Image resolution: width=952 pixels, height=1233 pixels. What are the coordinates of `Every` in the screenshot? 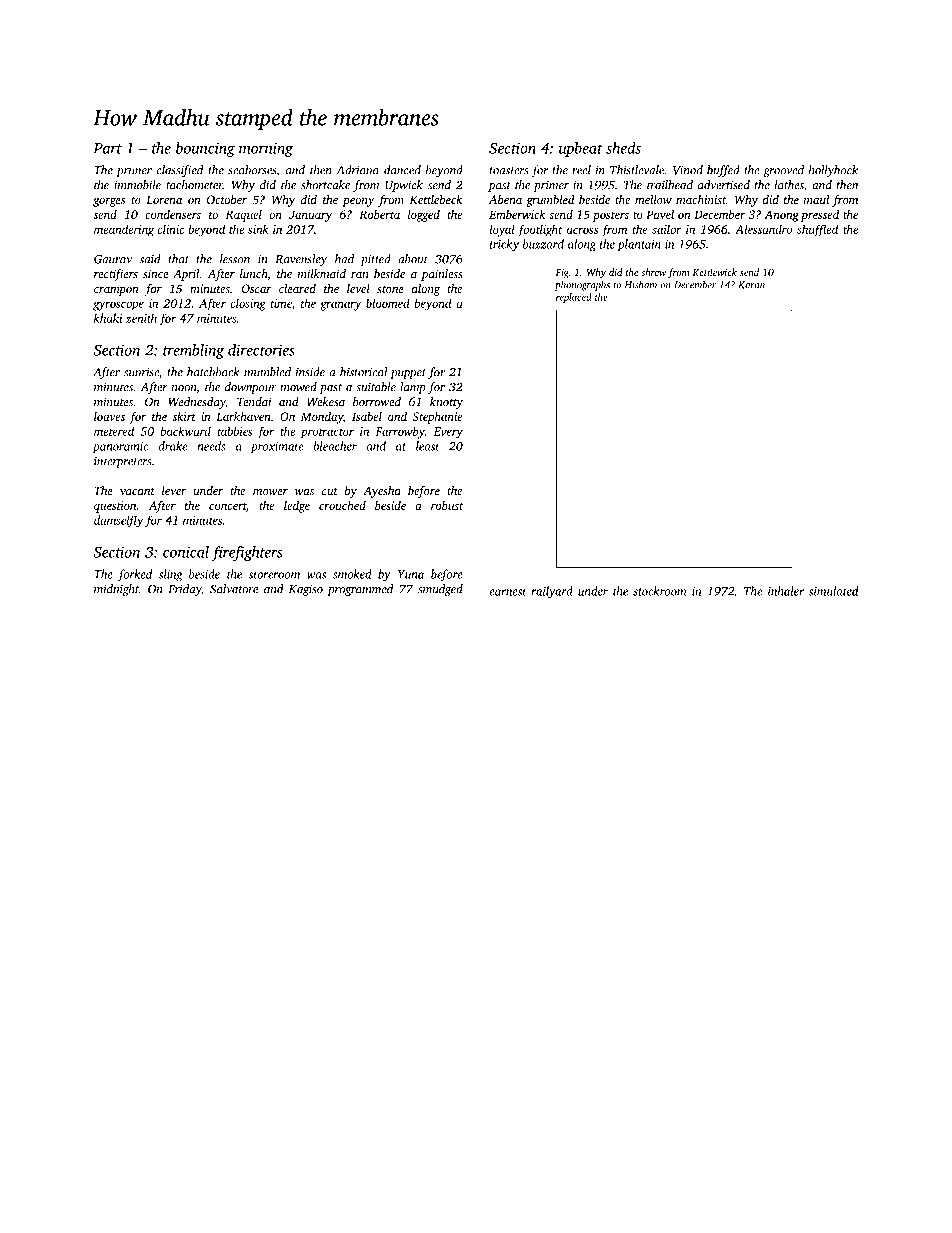 It's located at (448, 433).
